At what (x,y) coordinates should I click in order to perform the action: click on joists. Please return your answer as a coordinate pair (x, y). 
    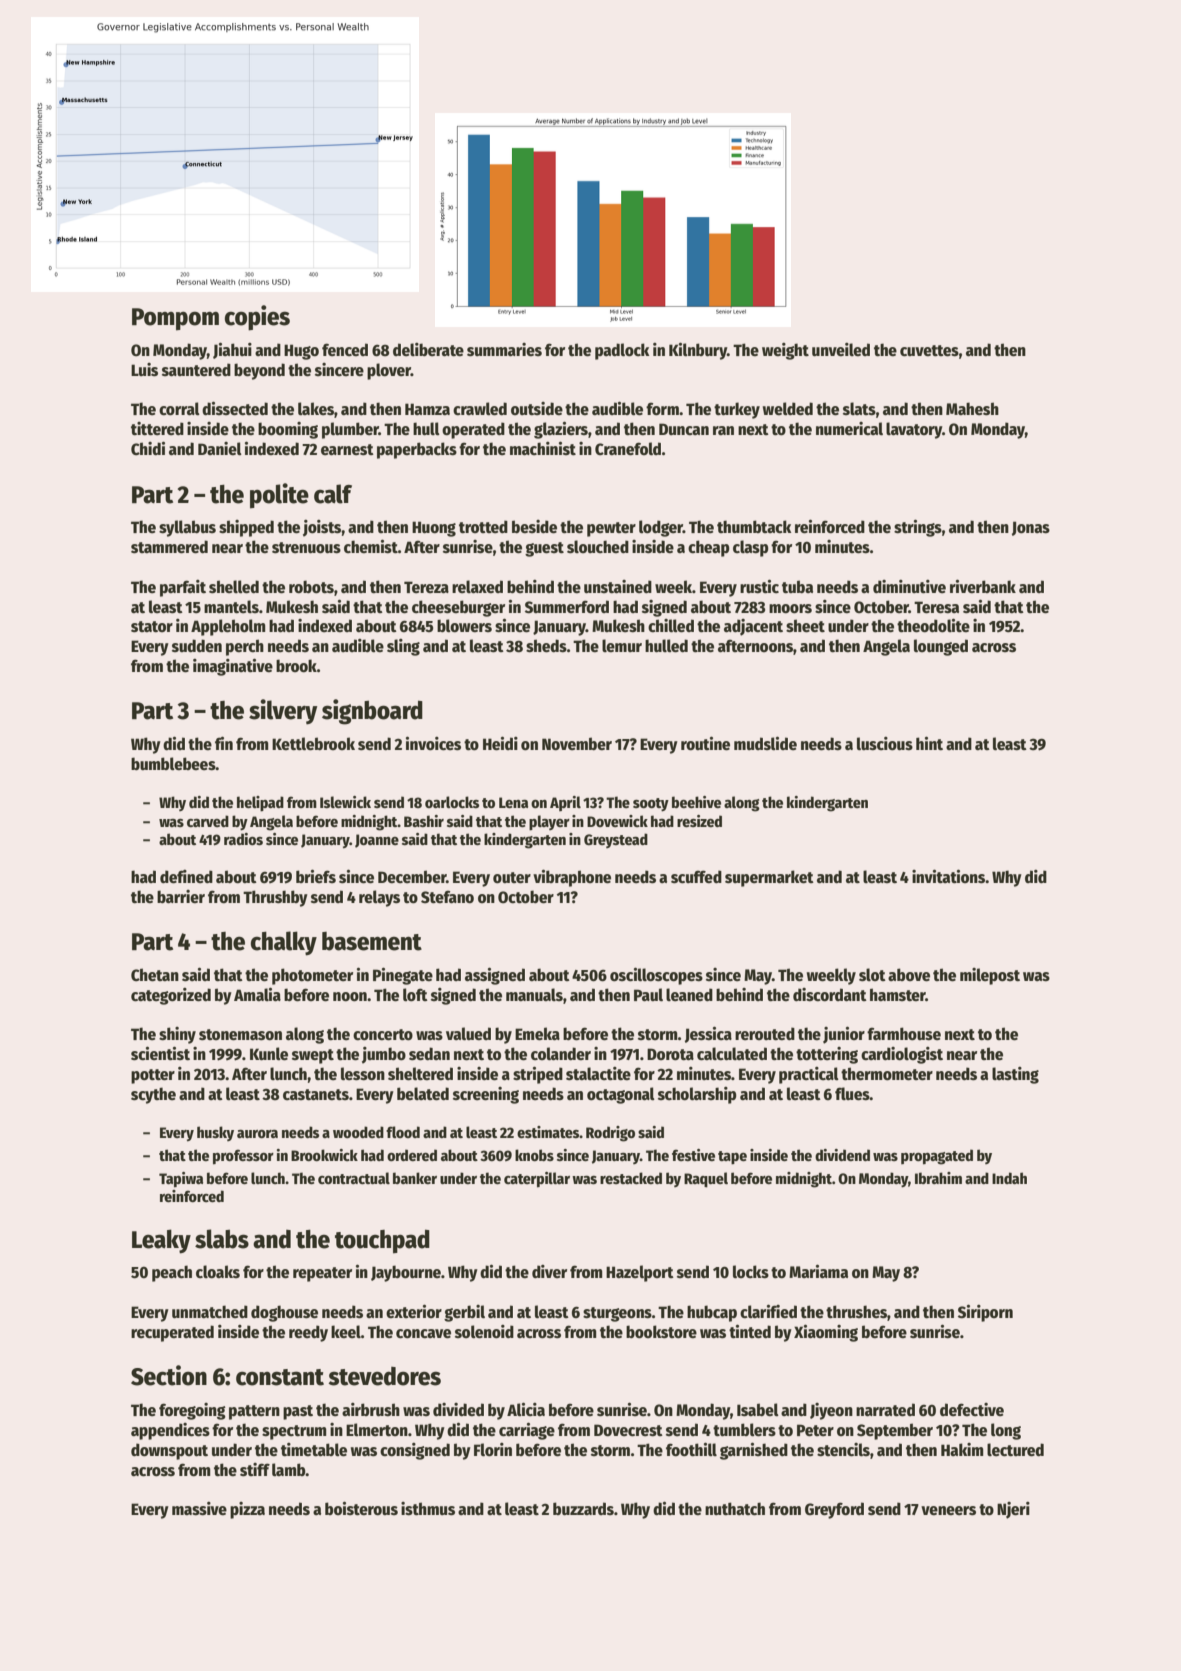
    Looking at the image, I should click on (322, 528).
